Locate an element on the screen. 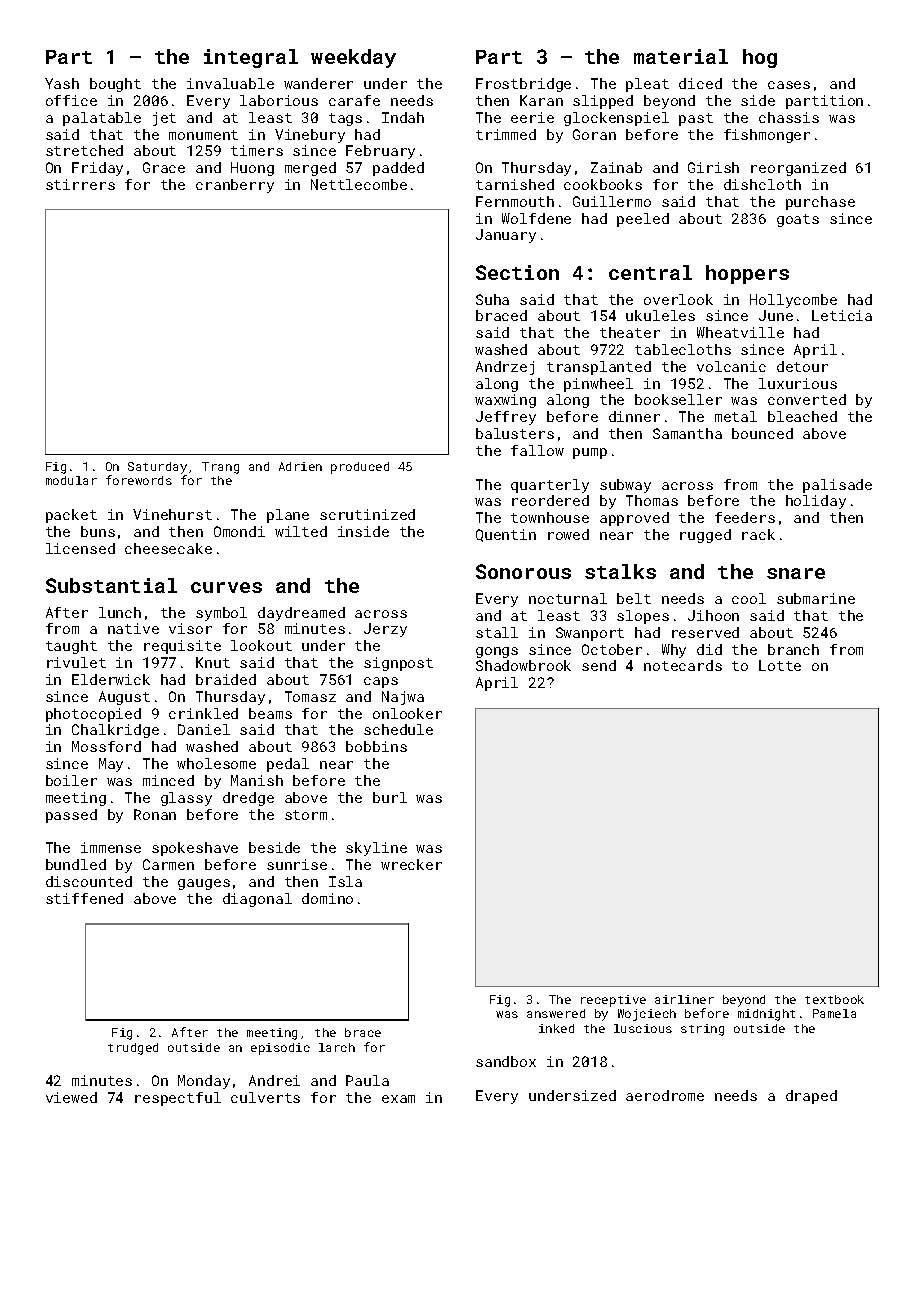  exam is located at coordinates (398, 1099).
